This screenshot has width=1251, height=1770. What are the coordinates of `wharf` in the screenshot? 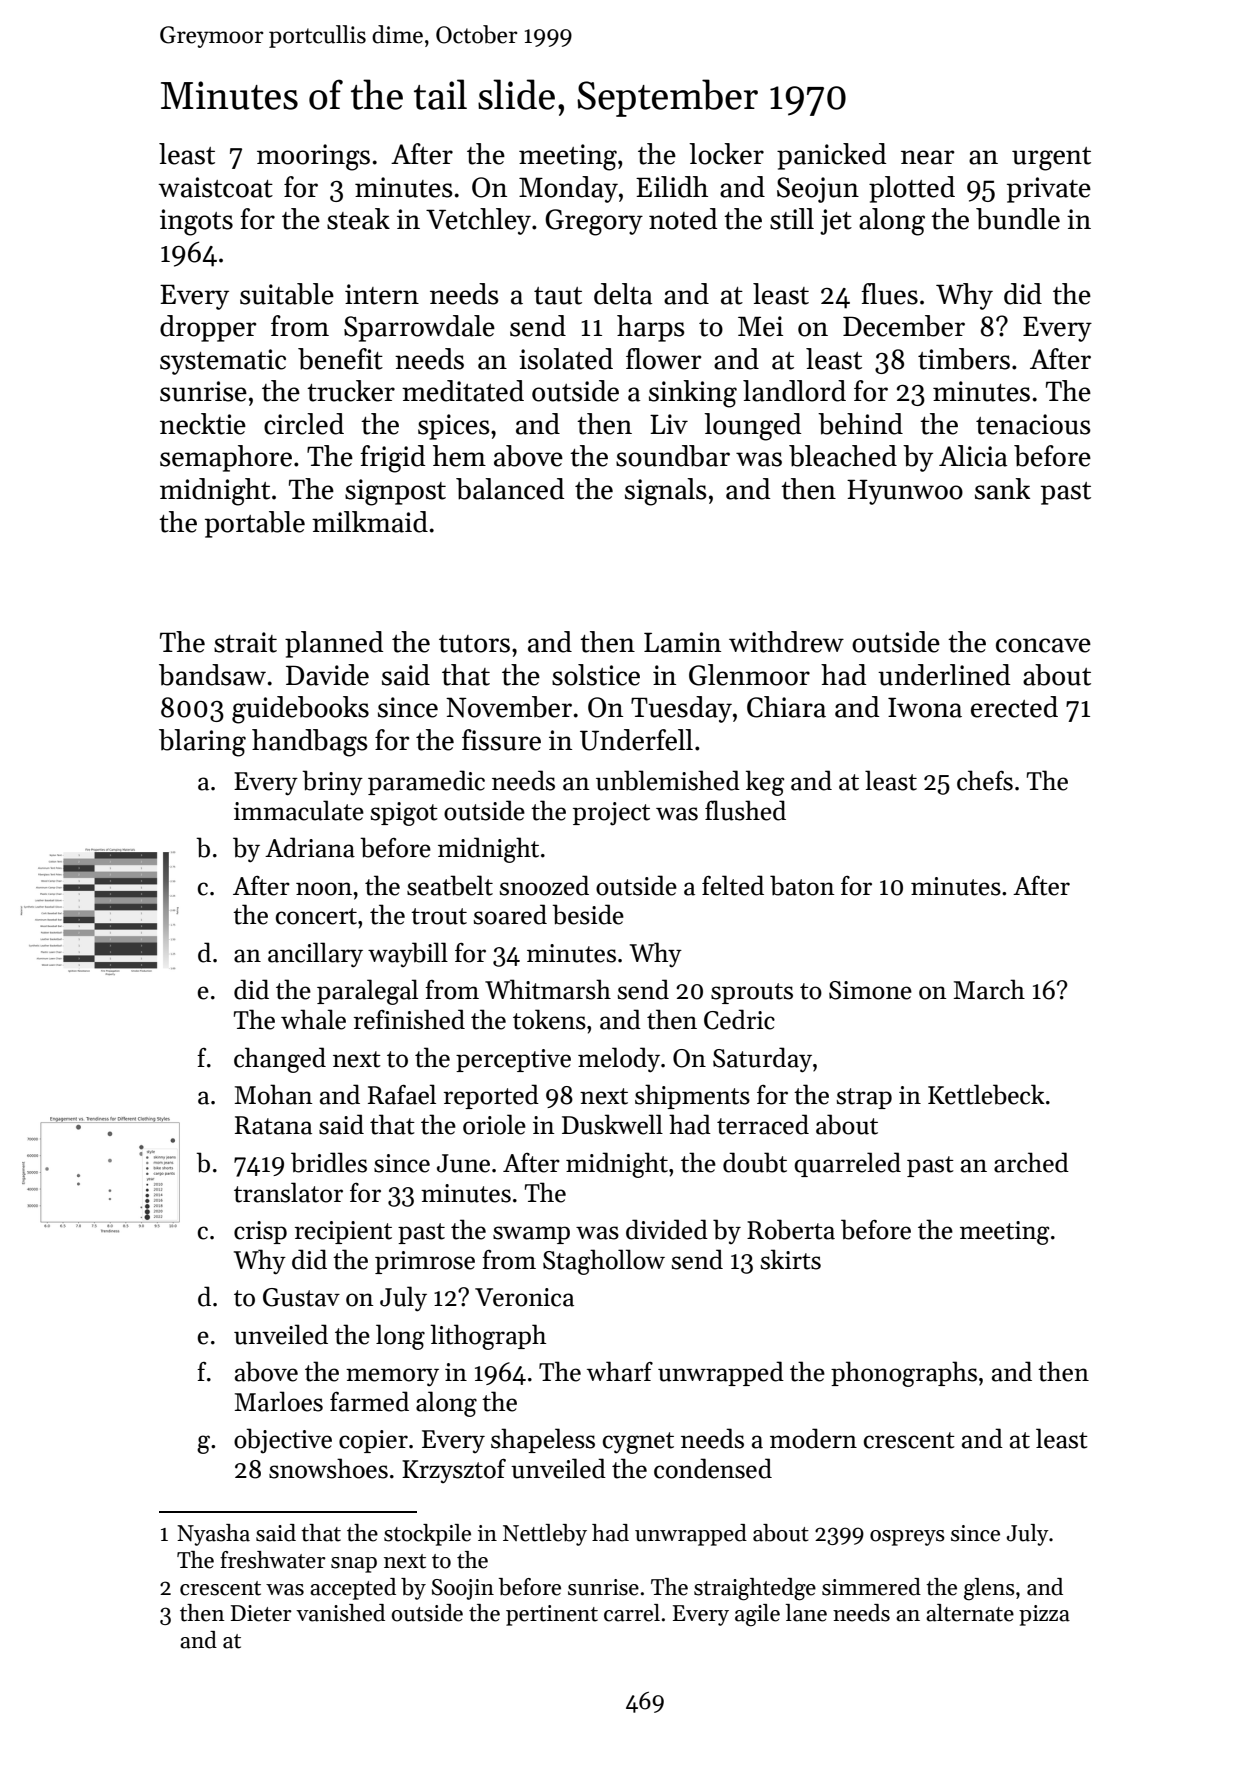 It's located at (620, 1371).
